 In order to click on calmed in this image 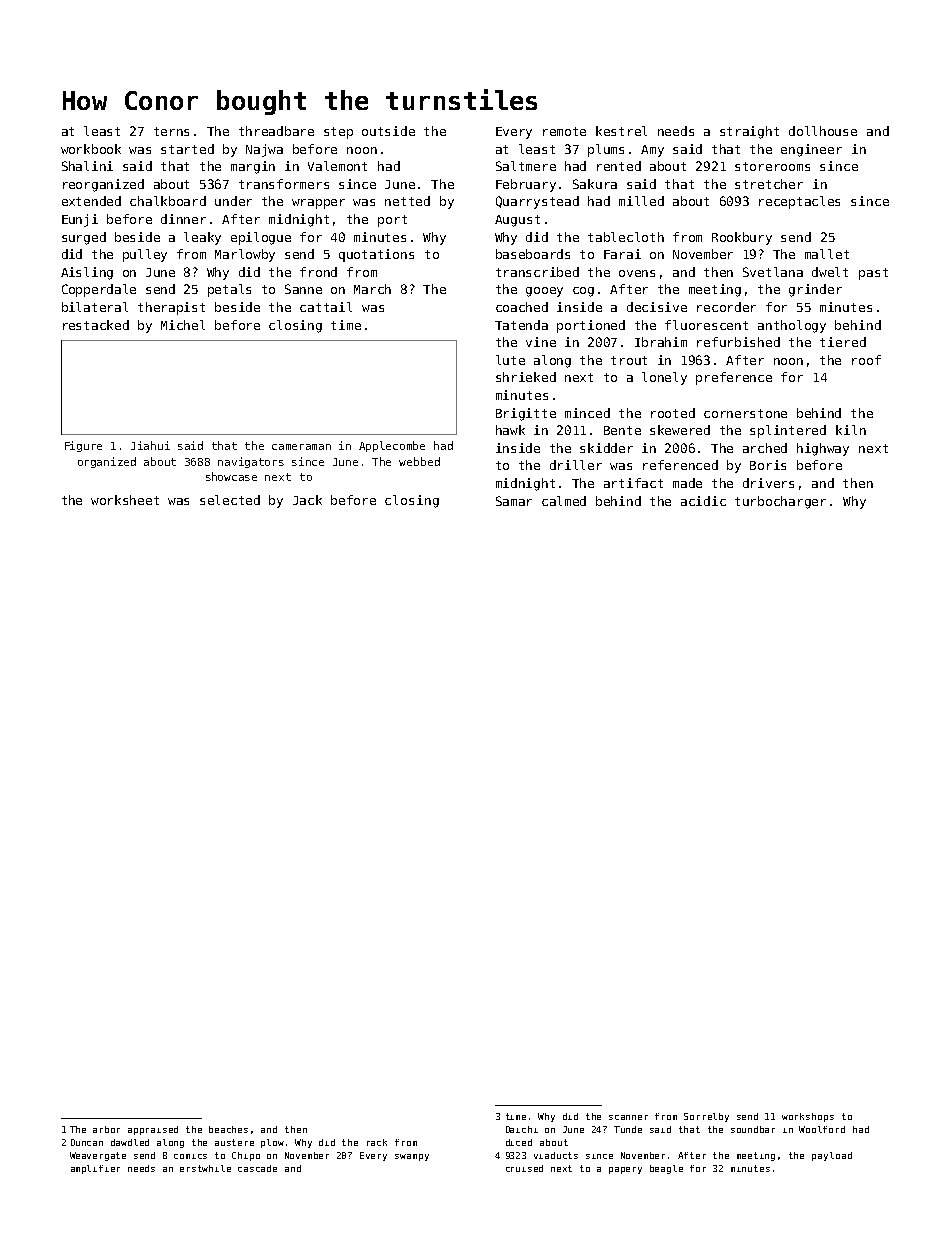, I will do `click(564, 501)`.
